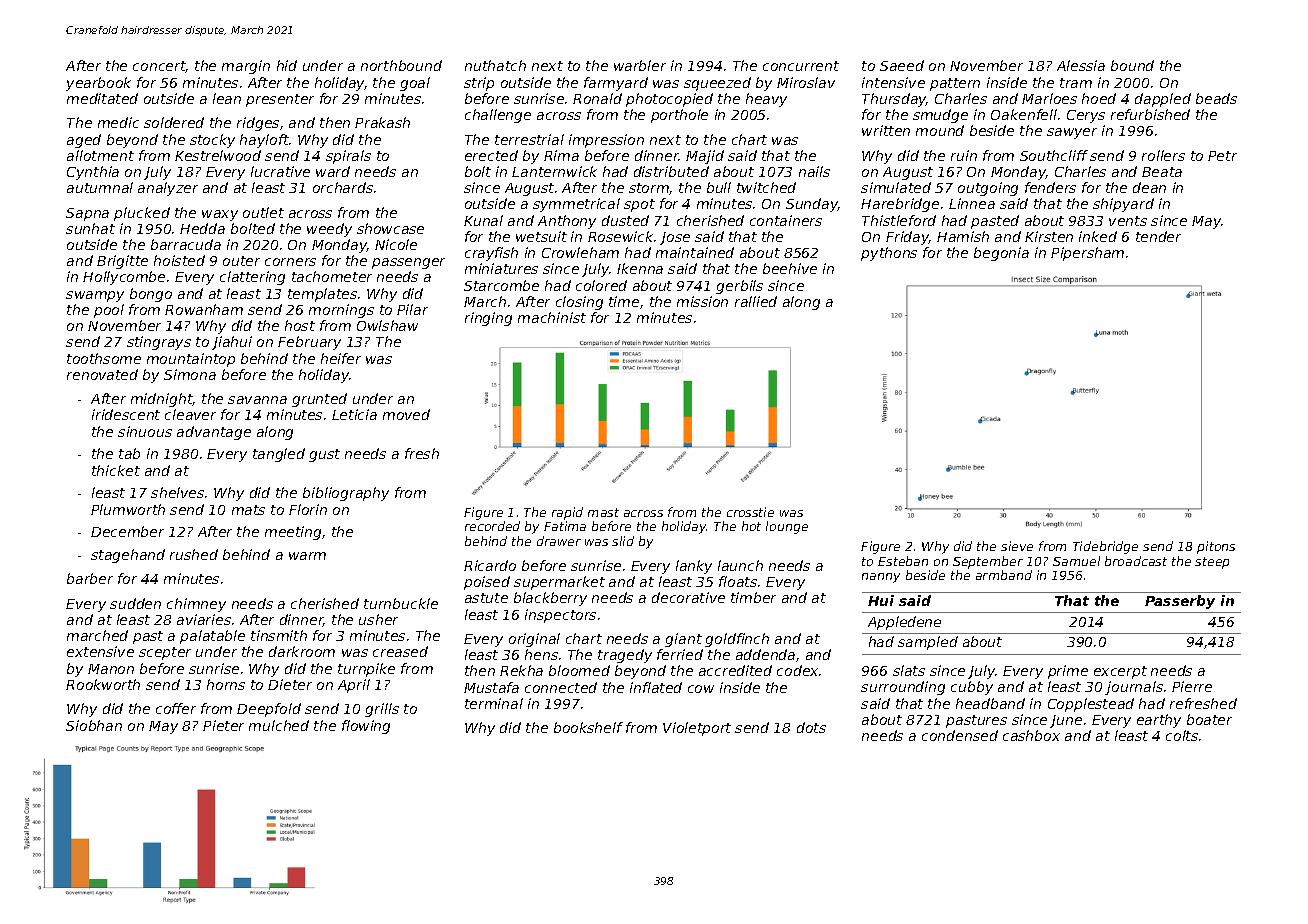 The height and width of the screenshot is (924, 1308). I want to click on palatable, so click(212, 637).
